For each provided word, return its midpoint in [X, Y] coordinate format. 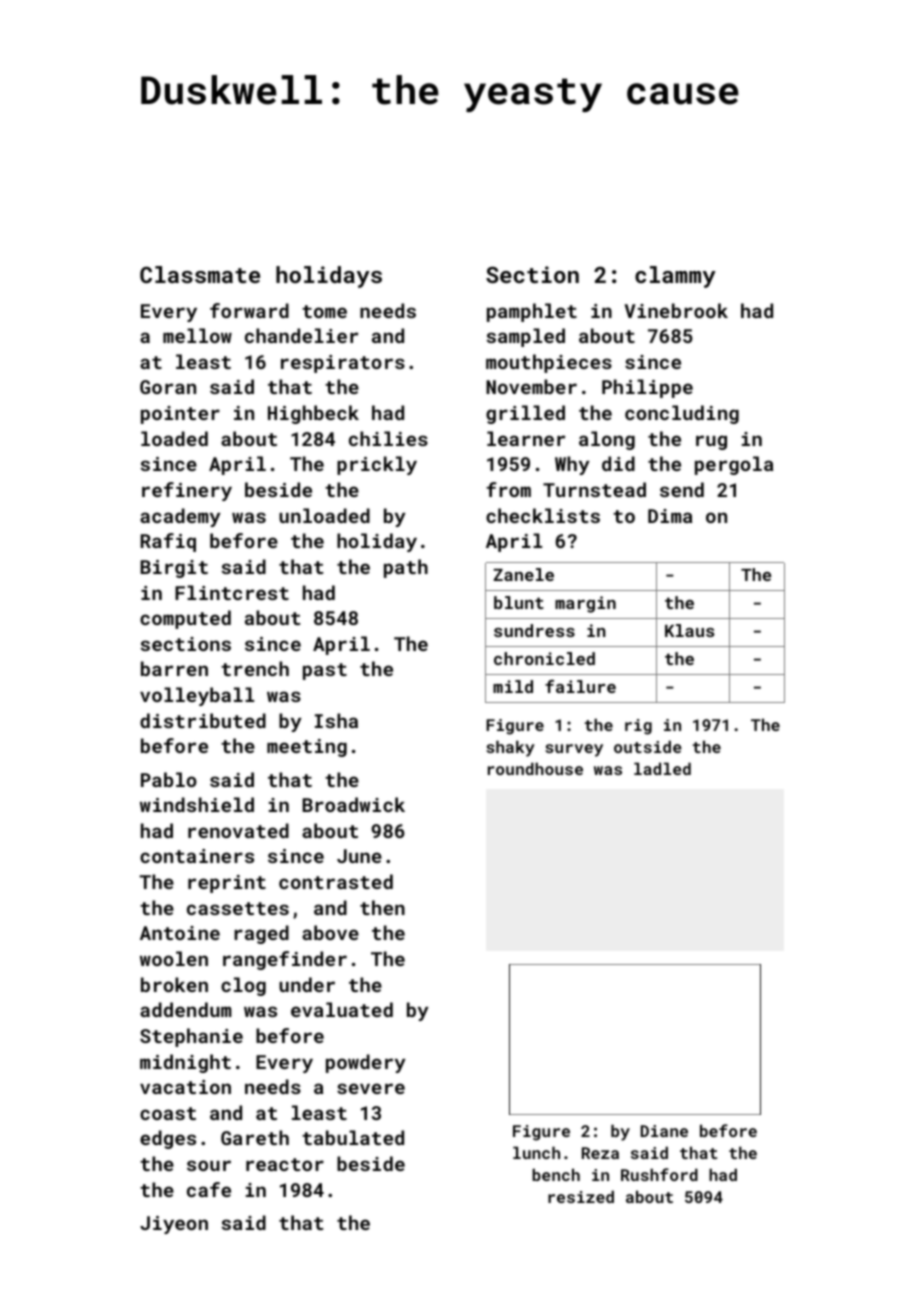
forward [249, 310]
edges [168, 1139]
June [359, 856]
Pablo [169, 779]
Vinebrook [676, 310]
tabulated [353, 1137]
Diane [664, 1131]
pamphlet [532, 312]
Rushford [659, 1174]
